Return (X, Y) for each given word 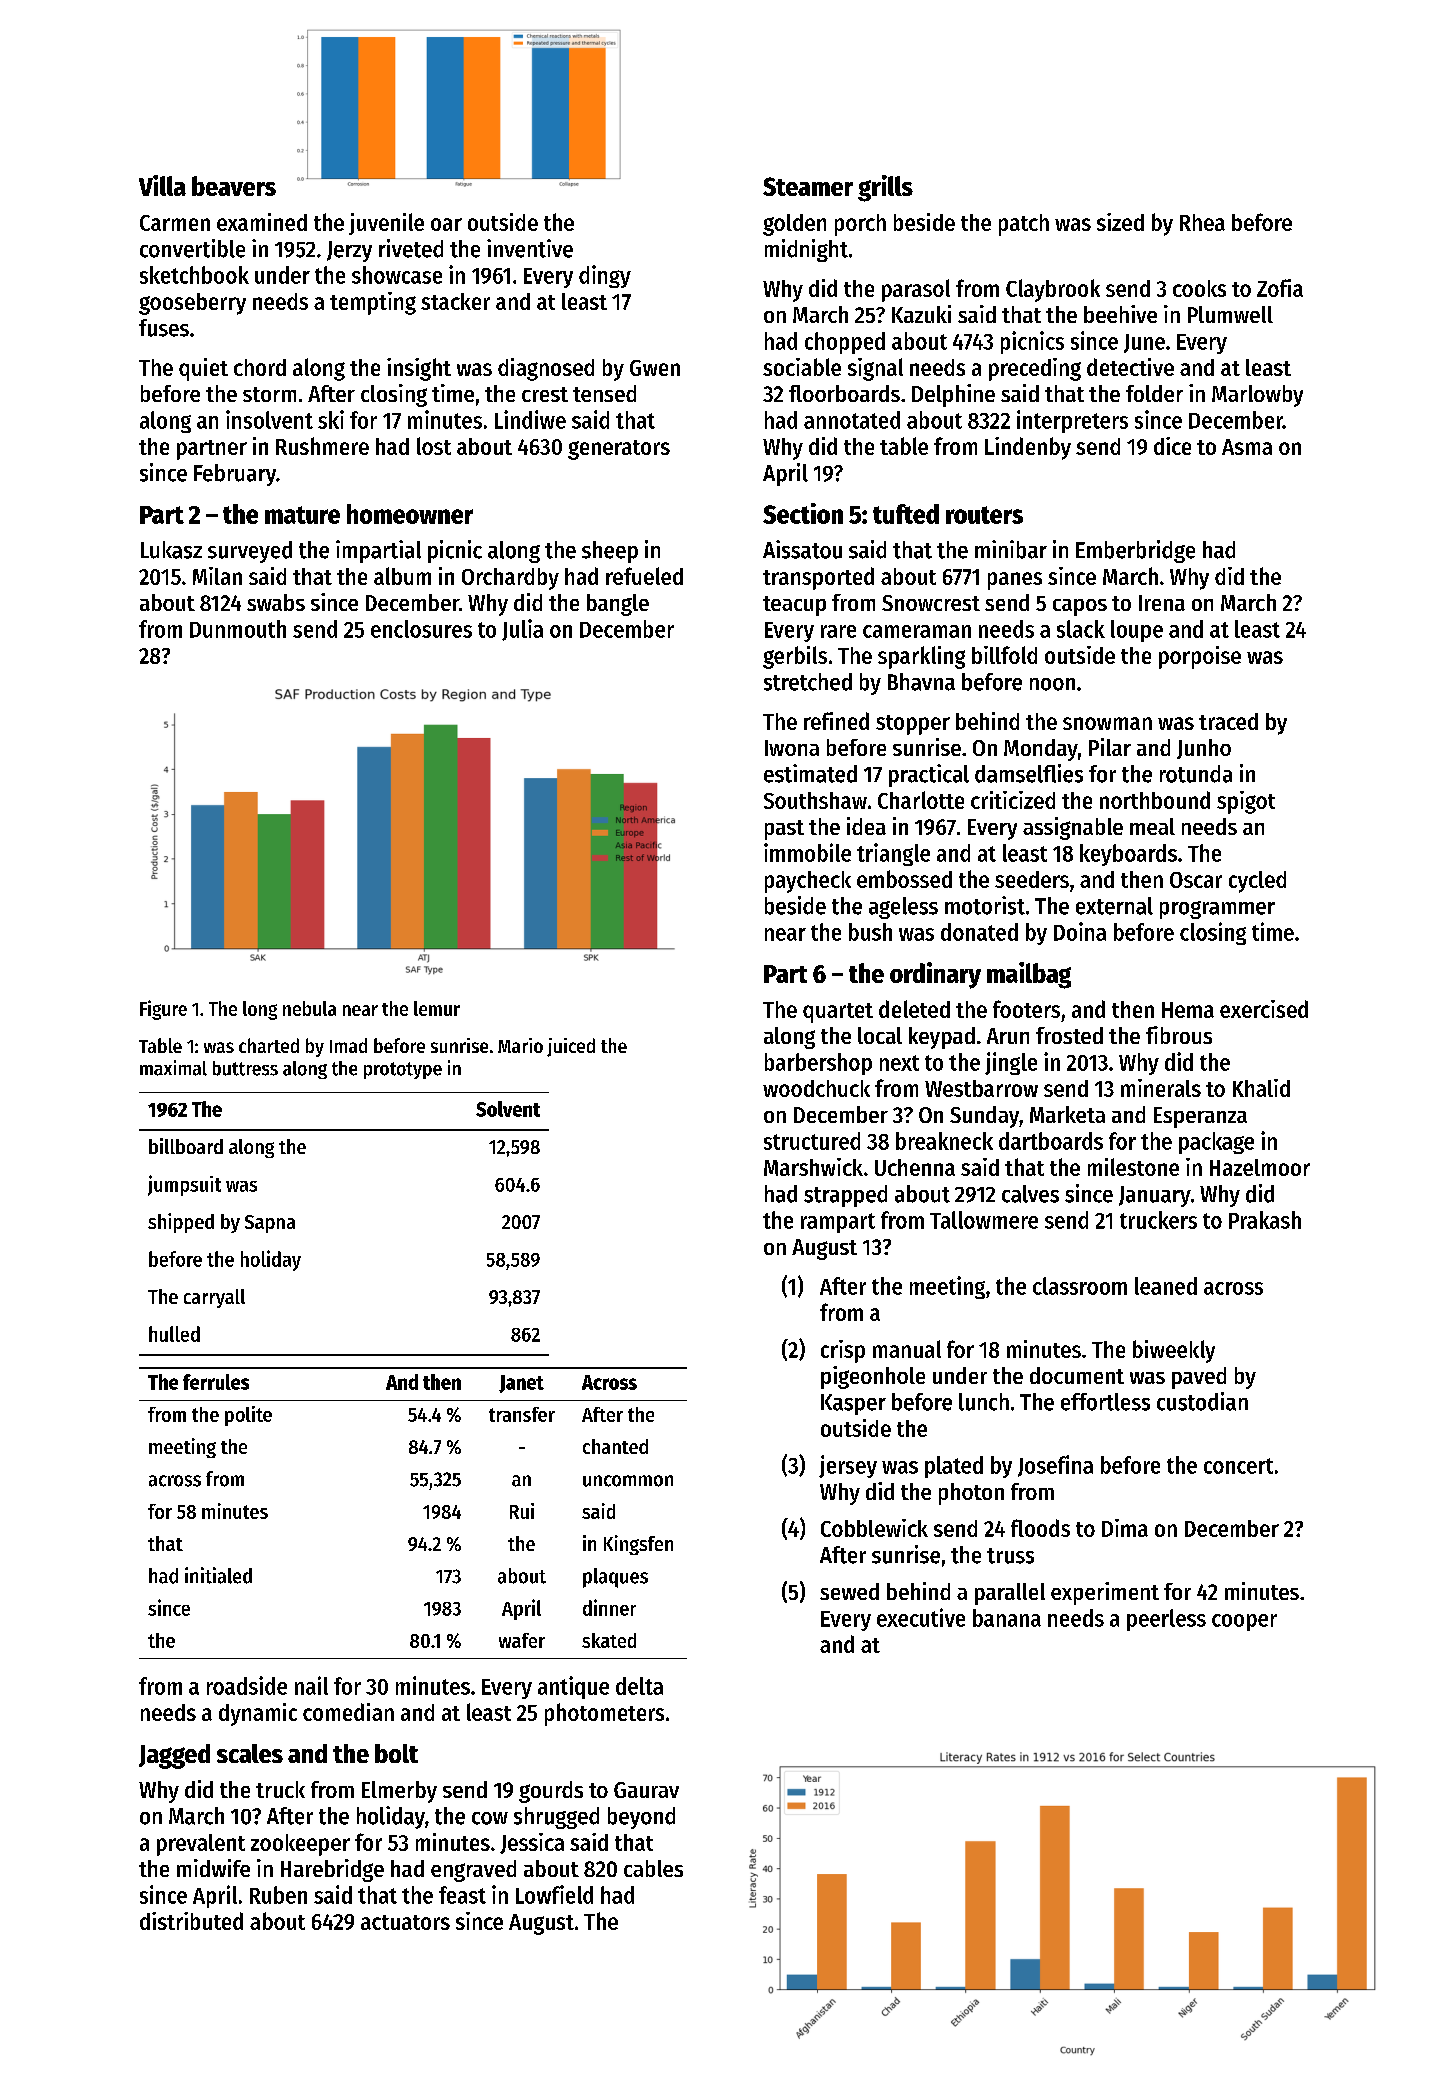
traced (1228, 721)
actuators (405, 1922)
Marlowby (1257, 396)
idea (866, 826)
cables (653, 1868)
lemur (437, 1008)
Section (803, 513)
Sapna (270, 1224)
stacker (455, 301)
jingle (1011, 1063)
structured (812, 1141)
